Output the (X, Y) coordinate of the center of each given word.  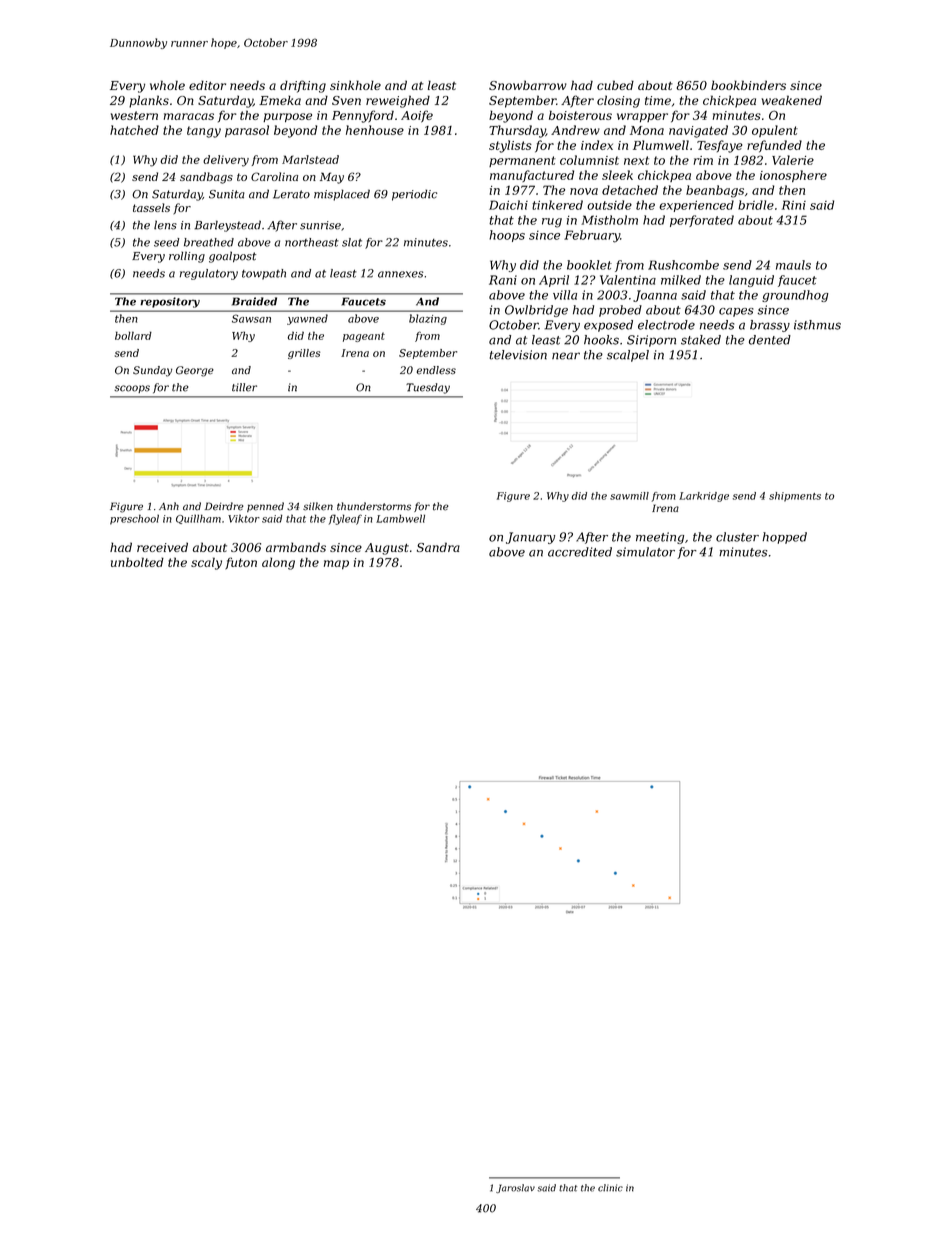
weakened (791, 100)
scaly (206, 563)
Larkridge (704, 497)
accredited (580, 552)
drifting (303, 86)
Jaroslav (515, 1188)
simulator (645, 552)
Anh (169, 506)
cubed (615, 85)
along (278, 563)
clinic (610, 1188)
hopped (784, 538)
